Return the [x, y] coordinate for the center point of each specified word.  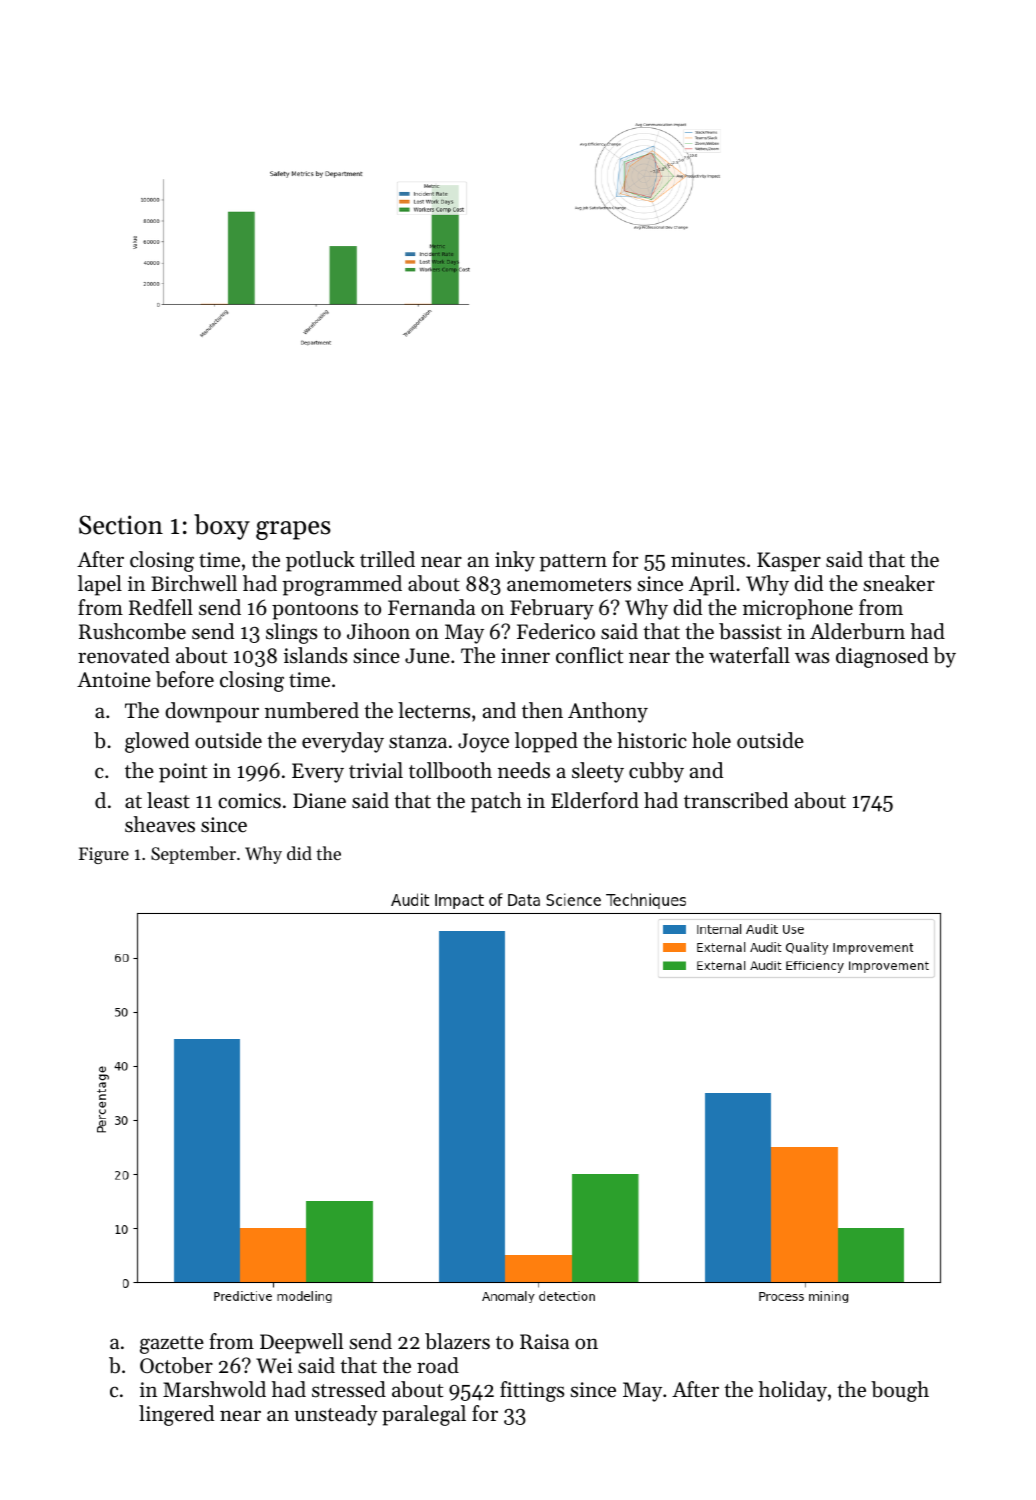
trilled [387, 559]
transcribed [736, 800]
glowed [157, 742]
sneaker [899, 583]
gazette [172, 1345]
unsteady [336, 1415]
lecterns [434, 710]
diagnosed [882, 657]
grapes [293, 530]
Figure [104, 855]
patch [496, 802]
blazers [457, 1341]
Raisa [544, 1342]
